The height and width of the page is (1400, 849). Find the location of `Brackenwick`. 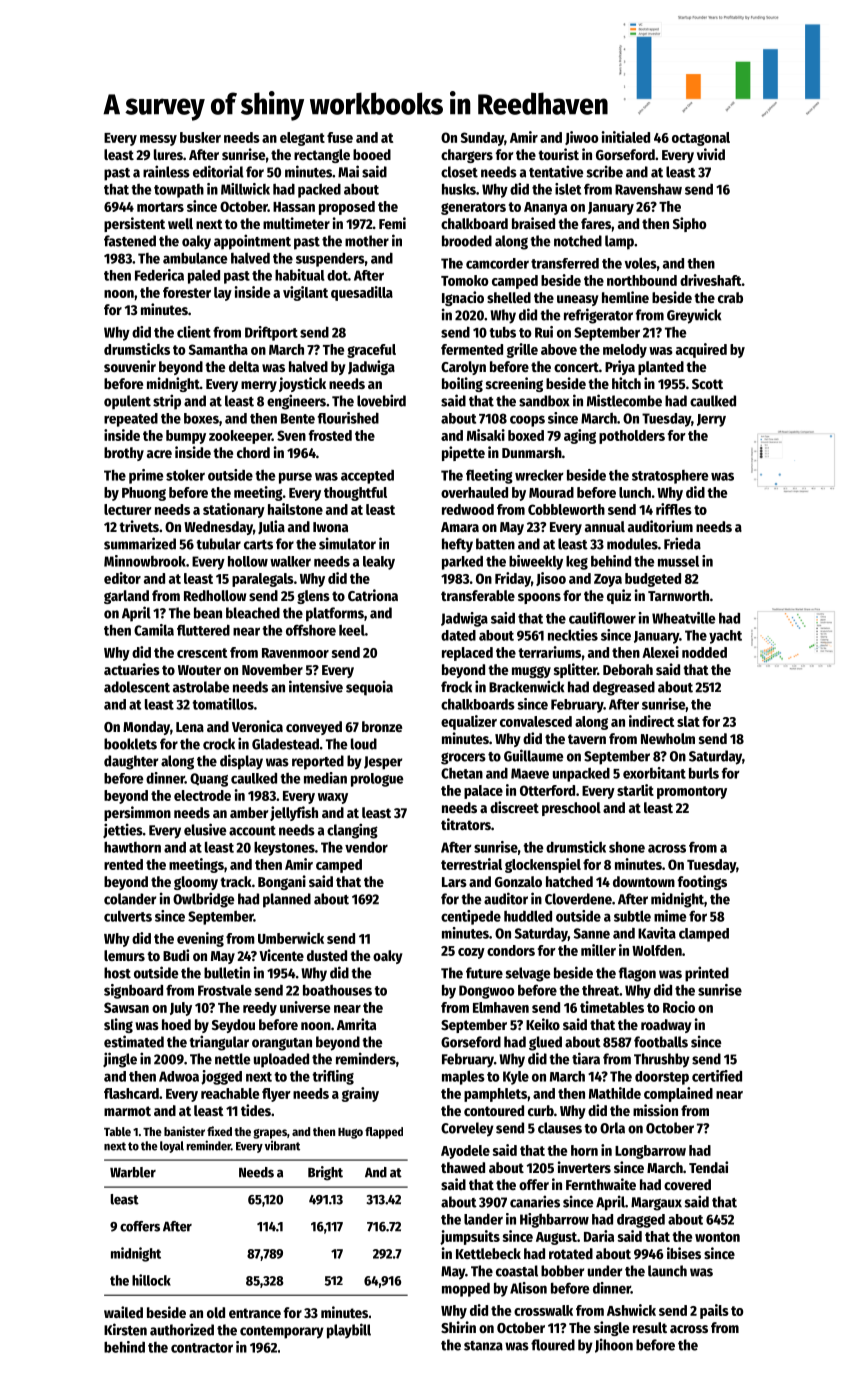

Brackenwick is located at coordinates (526, 686).
